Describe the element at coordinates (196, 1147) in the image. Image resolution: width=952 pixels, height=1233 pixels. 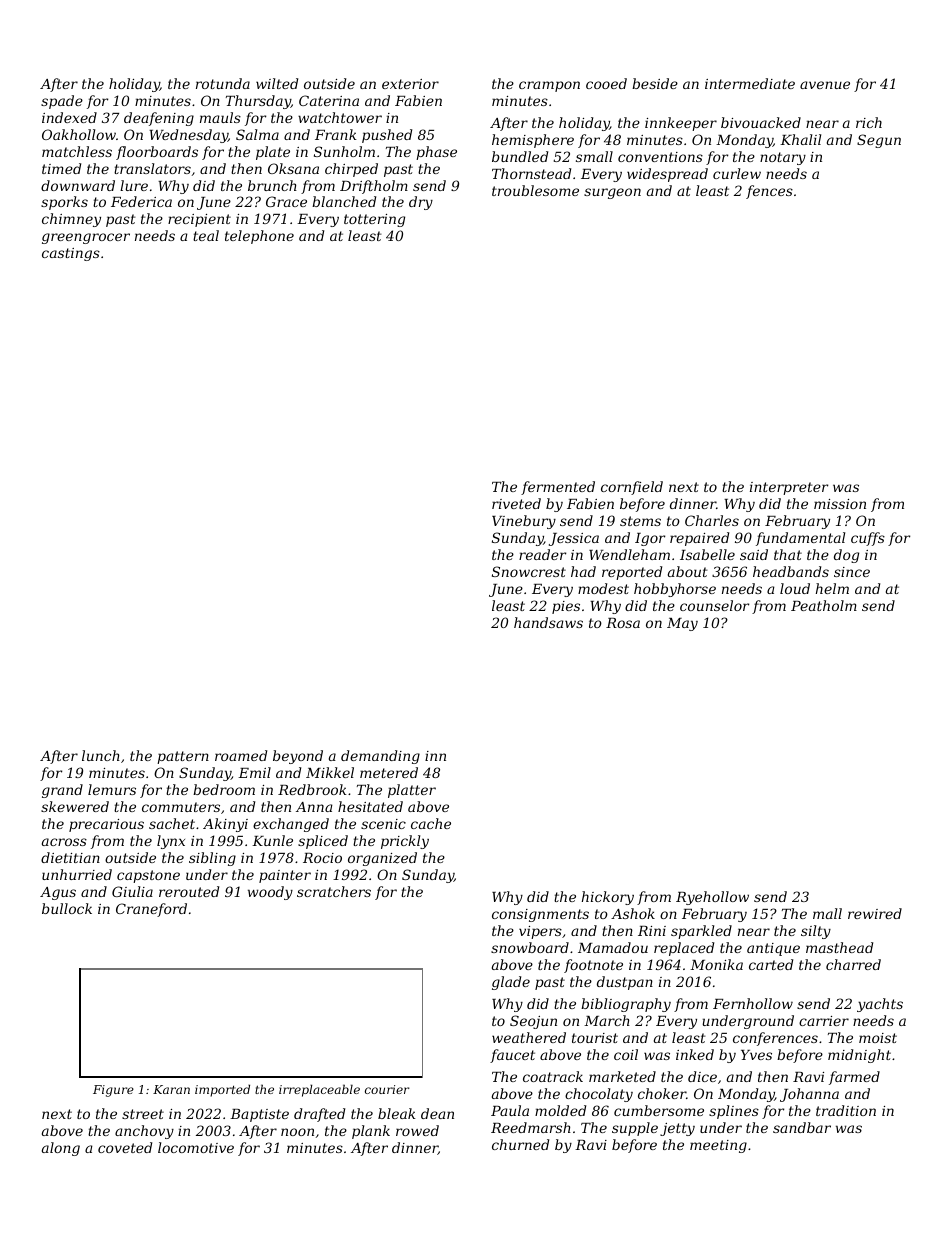
I see `locomotive` at that location.
